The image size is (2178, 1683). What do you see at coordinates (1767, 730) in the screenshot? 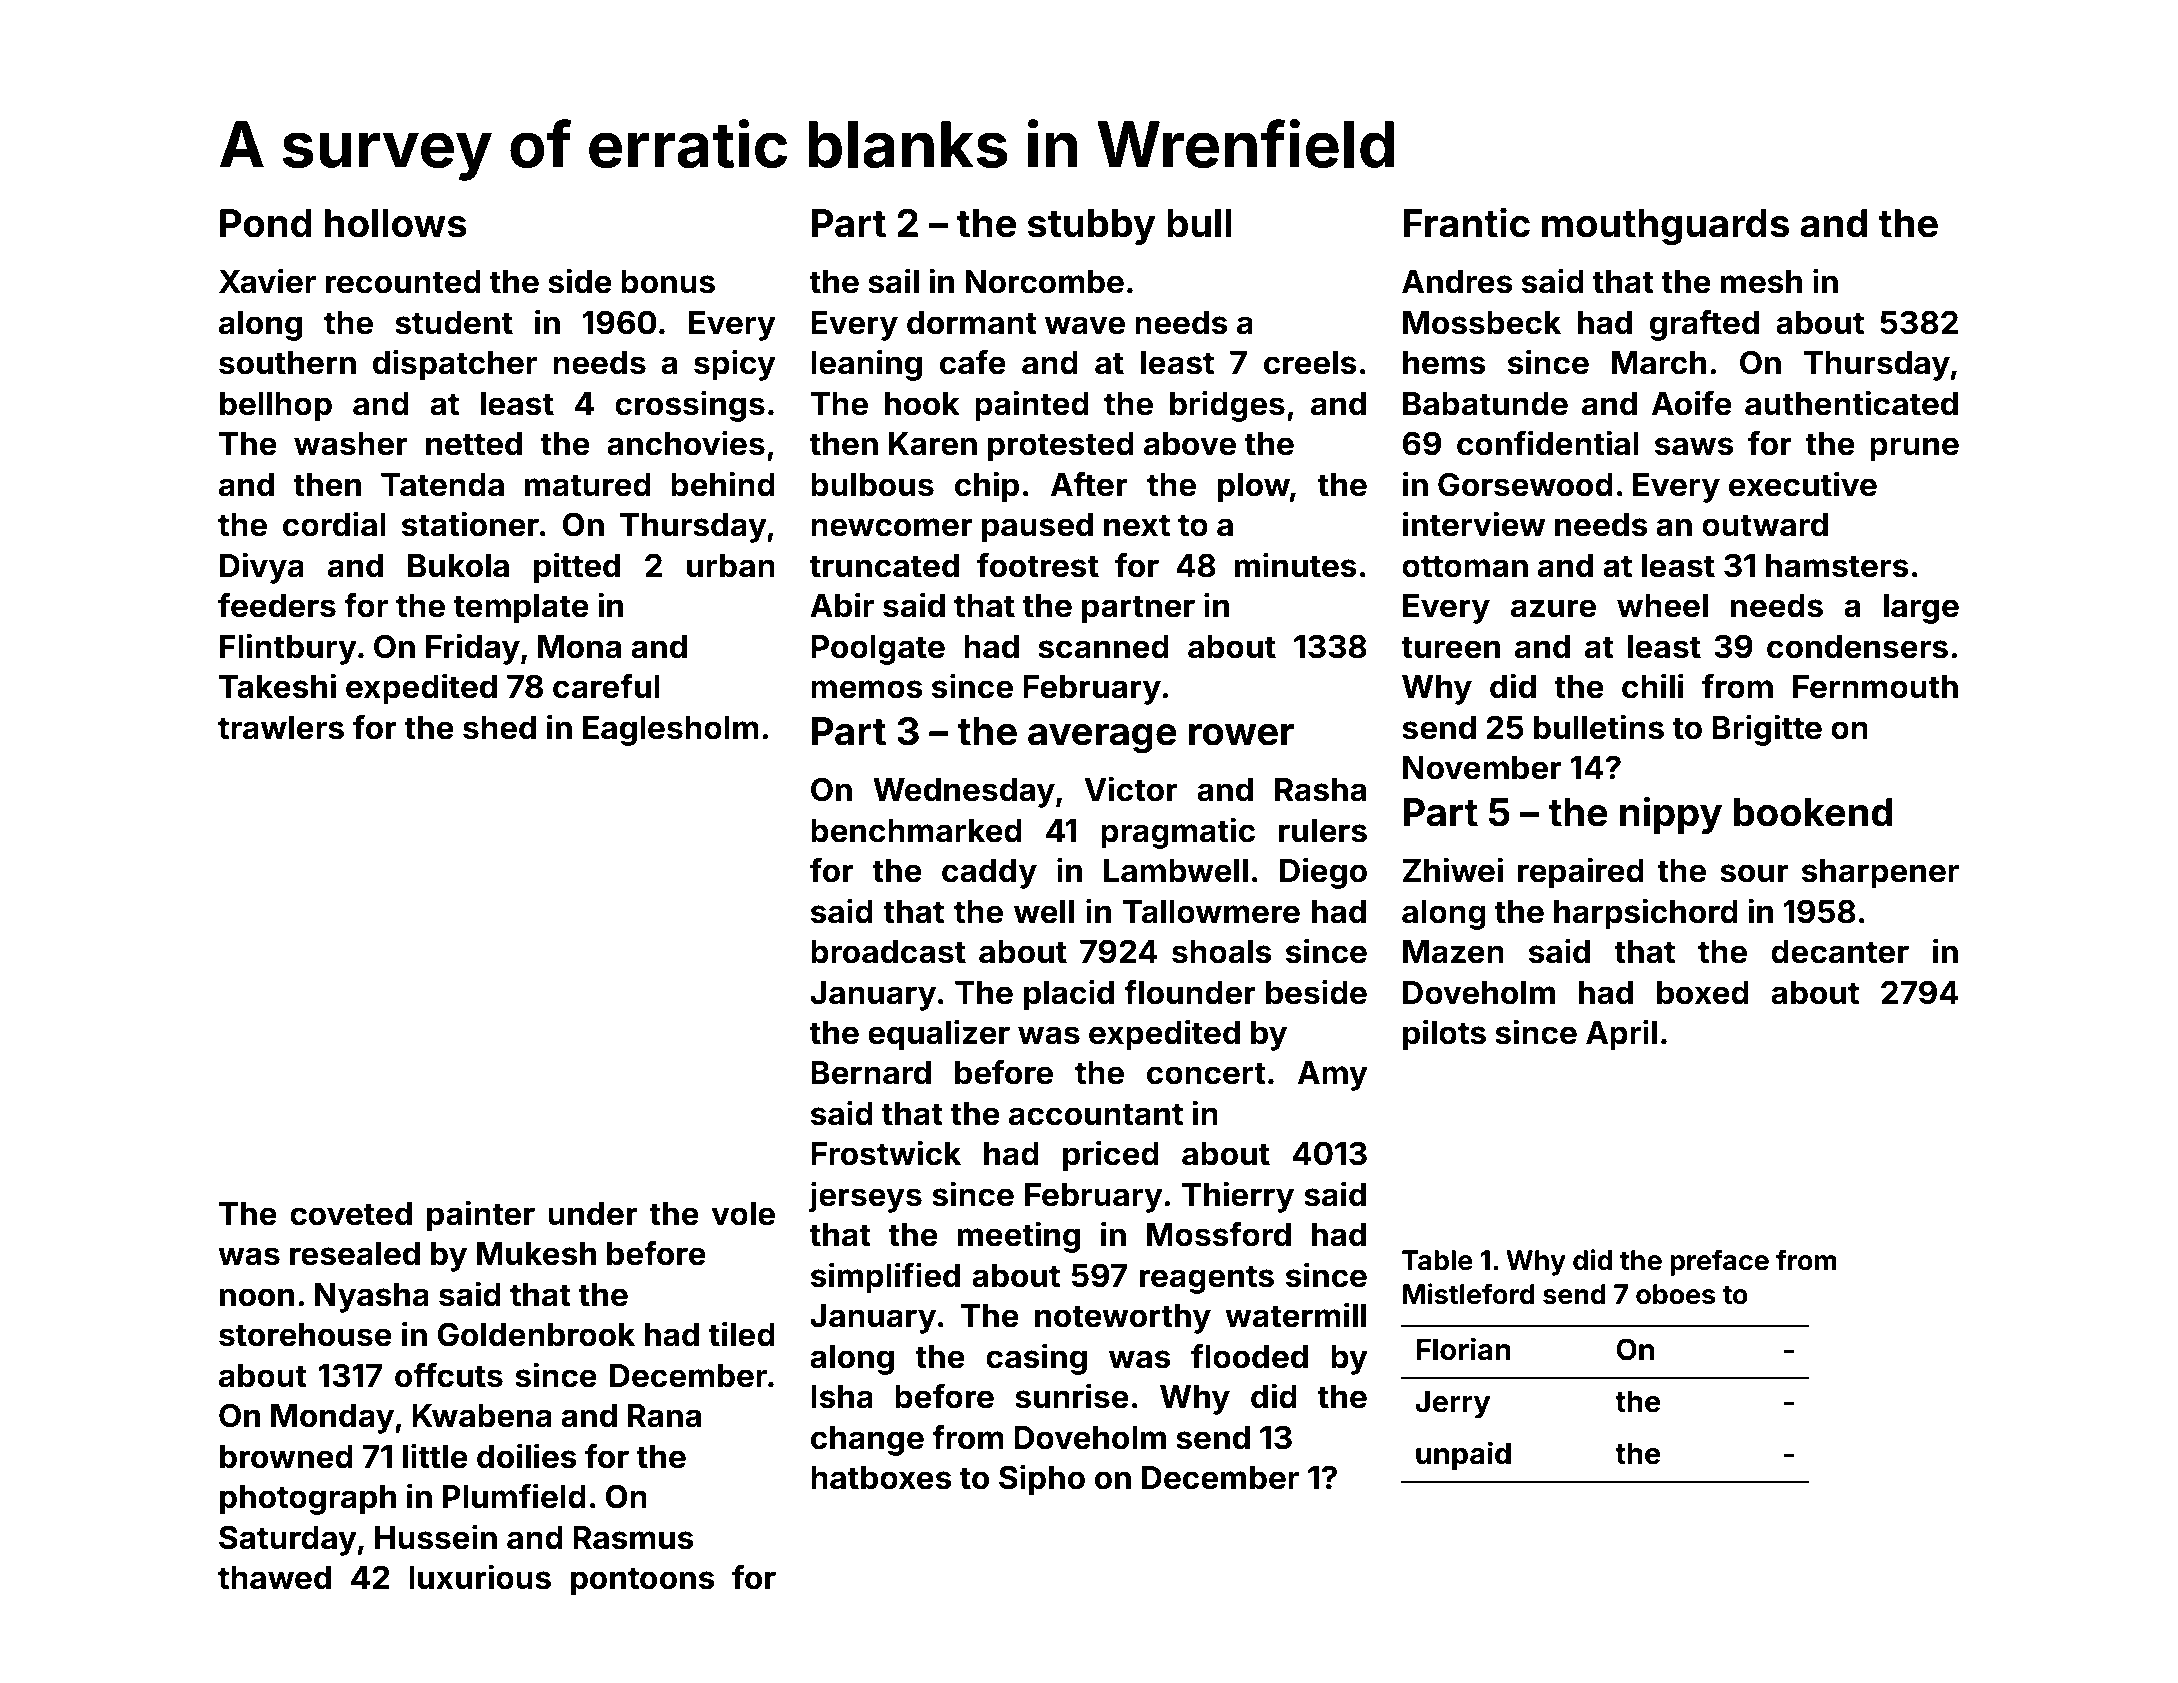
I see `Brigitte` at bounding box center [1767, 730].
